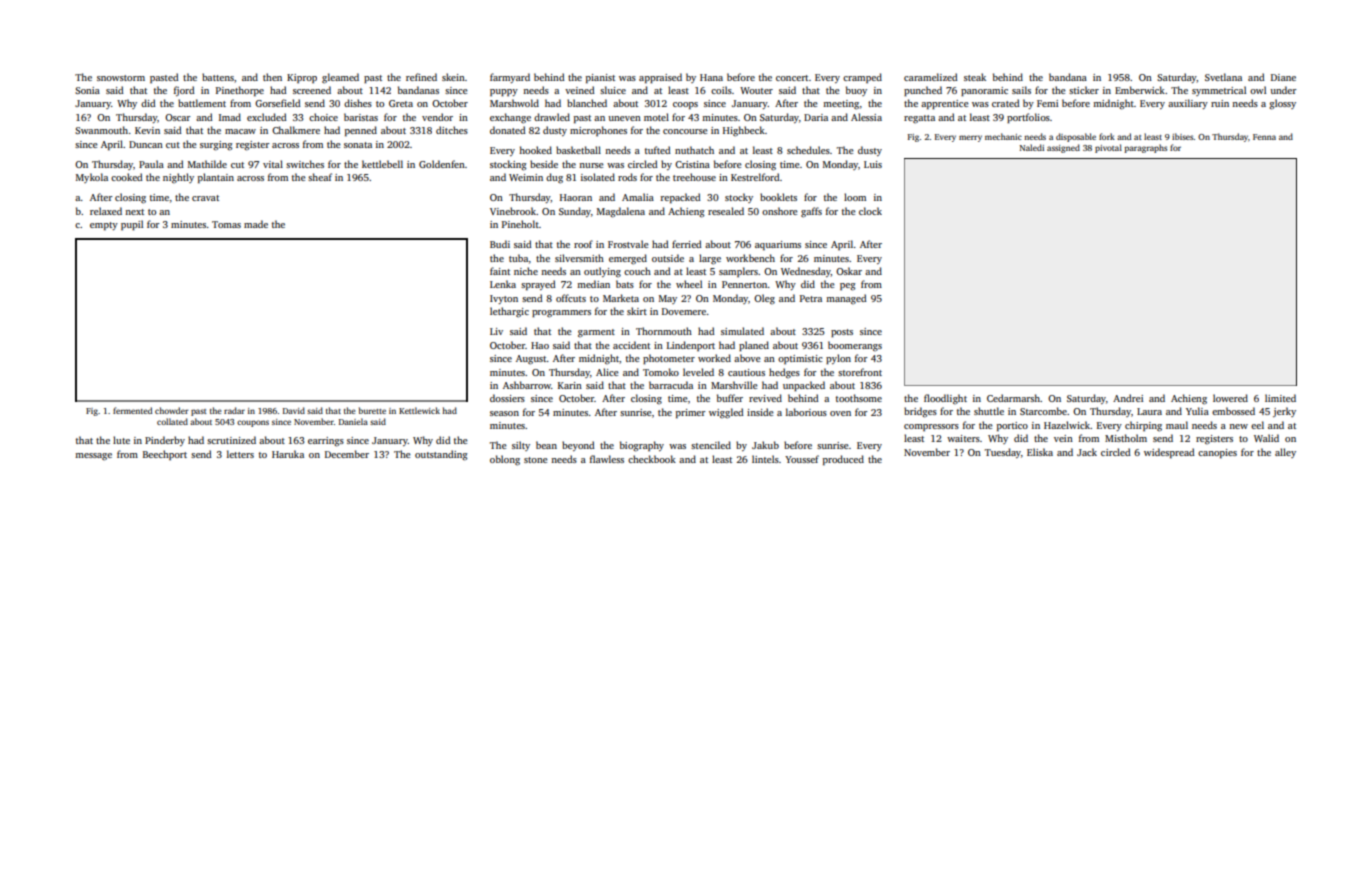 This screenshot has height=887, width=1372. Describe the element at coordinates (652, 459) in the screenshot. I see `checkbook` at that location.
